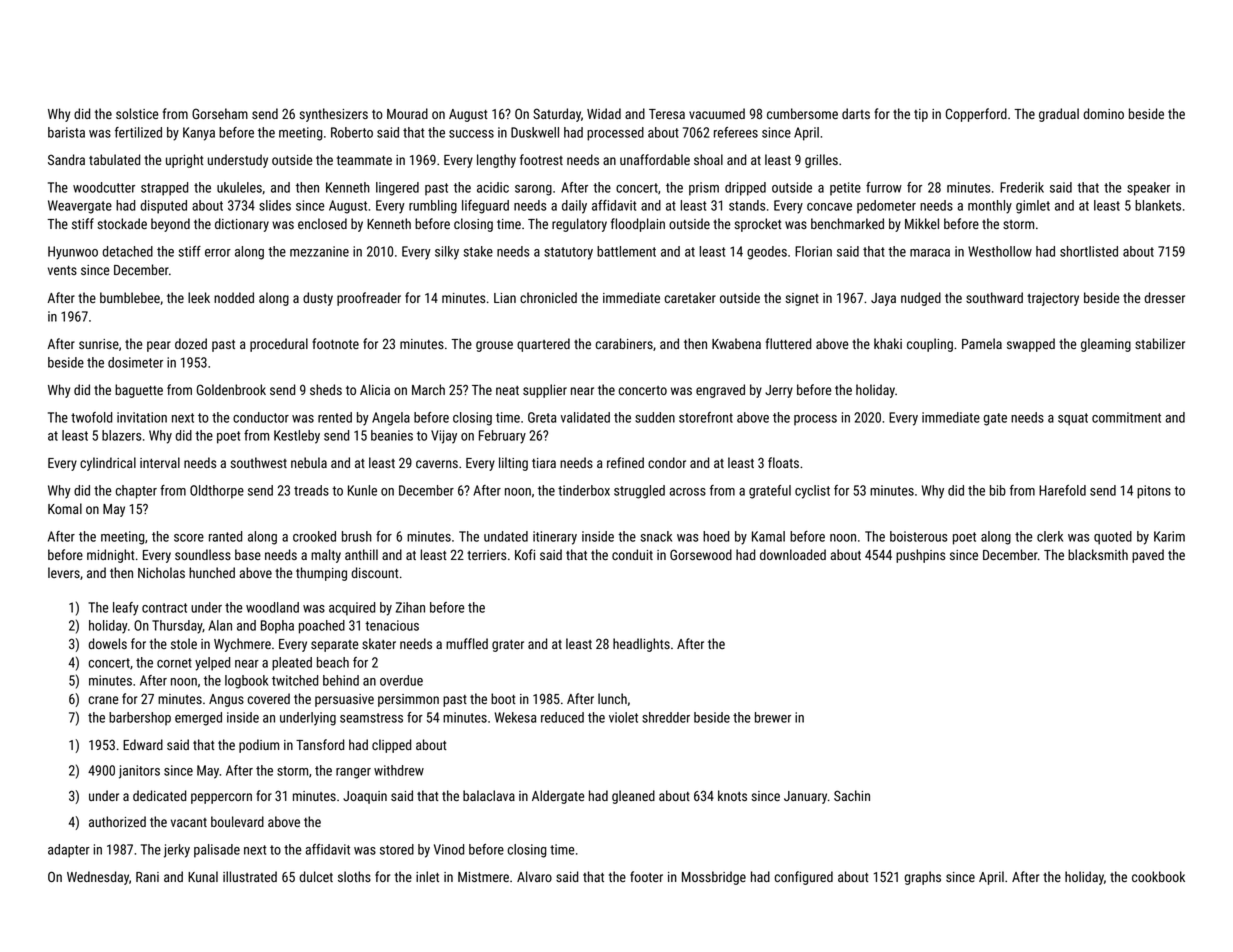 The height and width of the screenshot is (952, 1233). Describe the element at coordinates (1148, 556) in the screenshot. I see `paved` at that location.
